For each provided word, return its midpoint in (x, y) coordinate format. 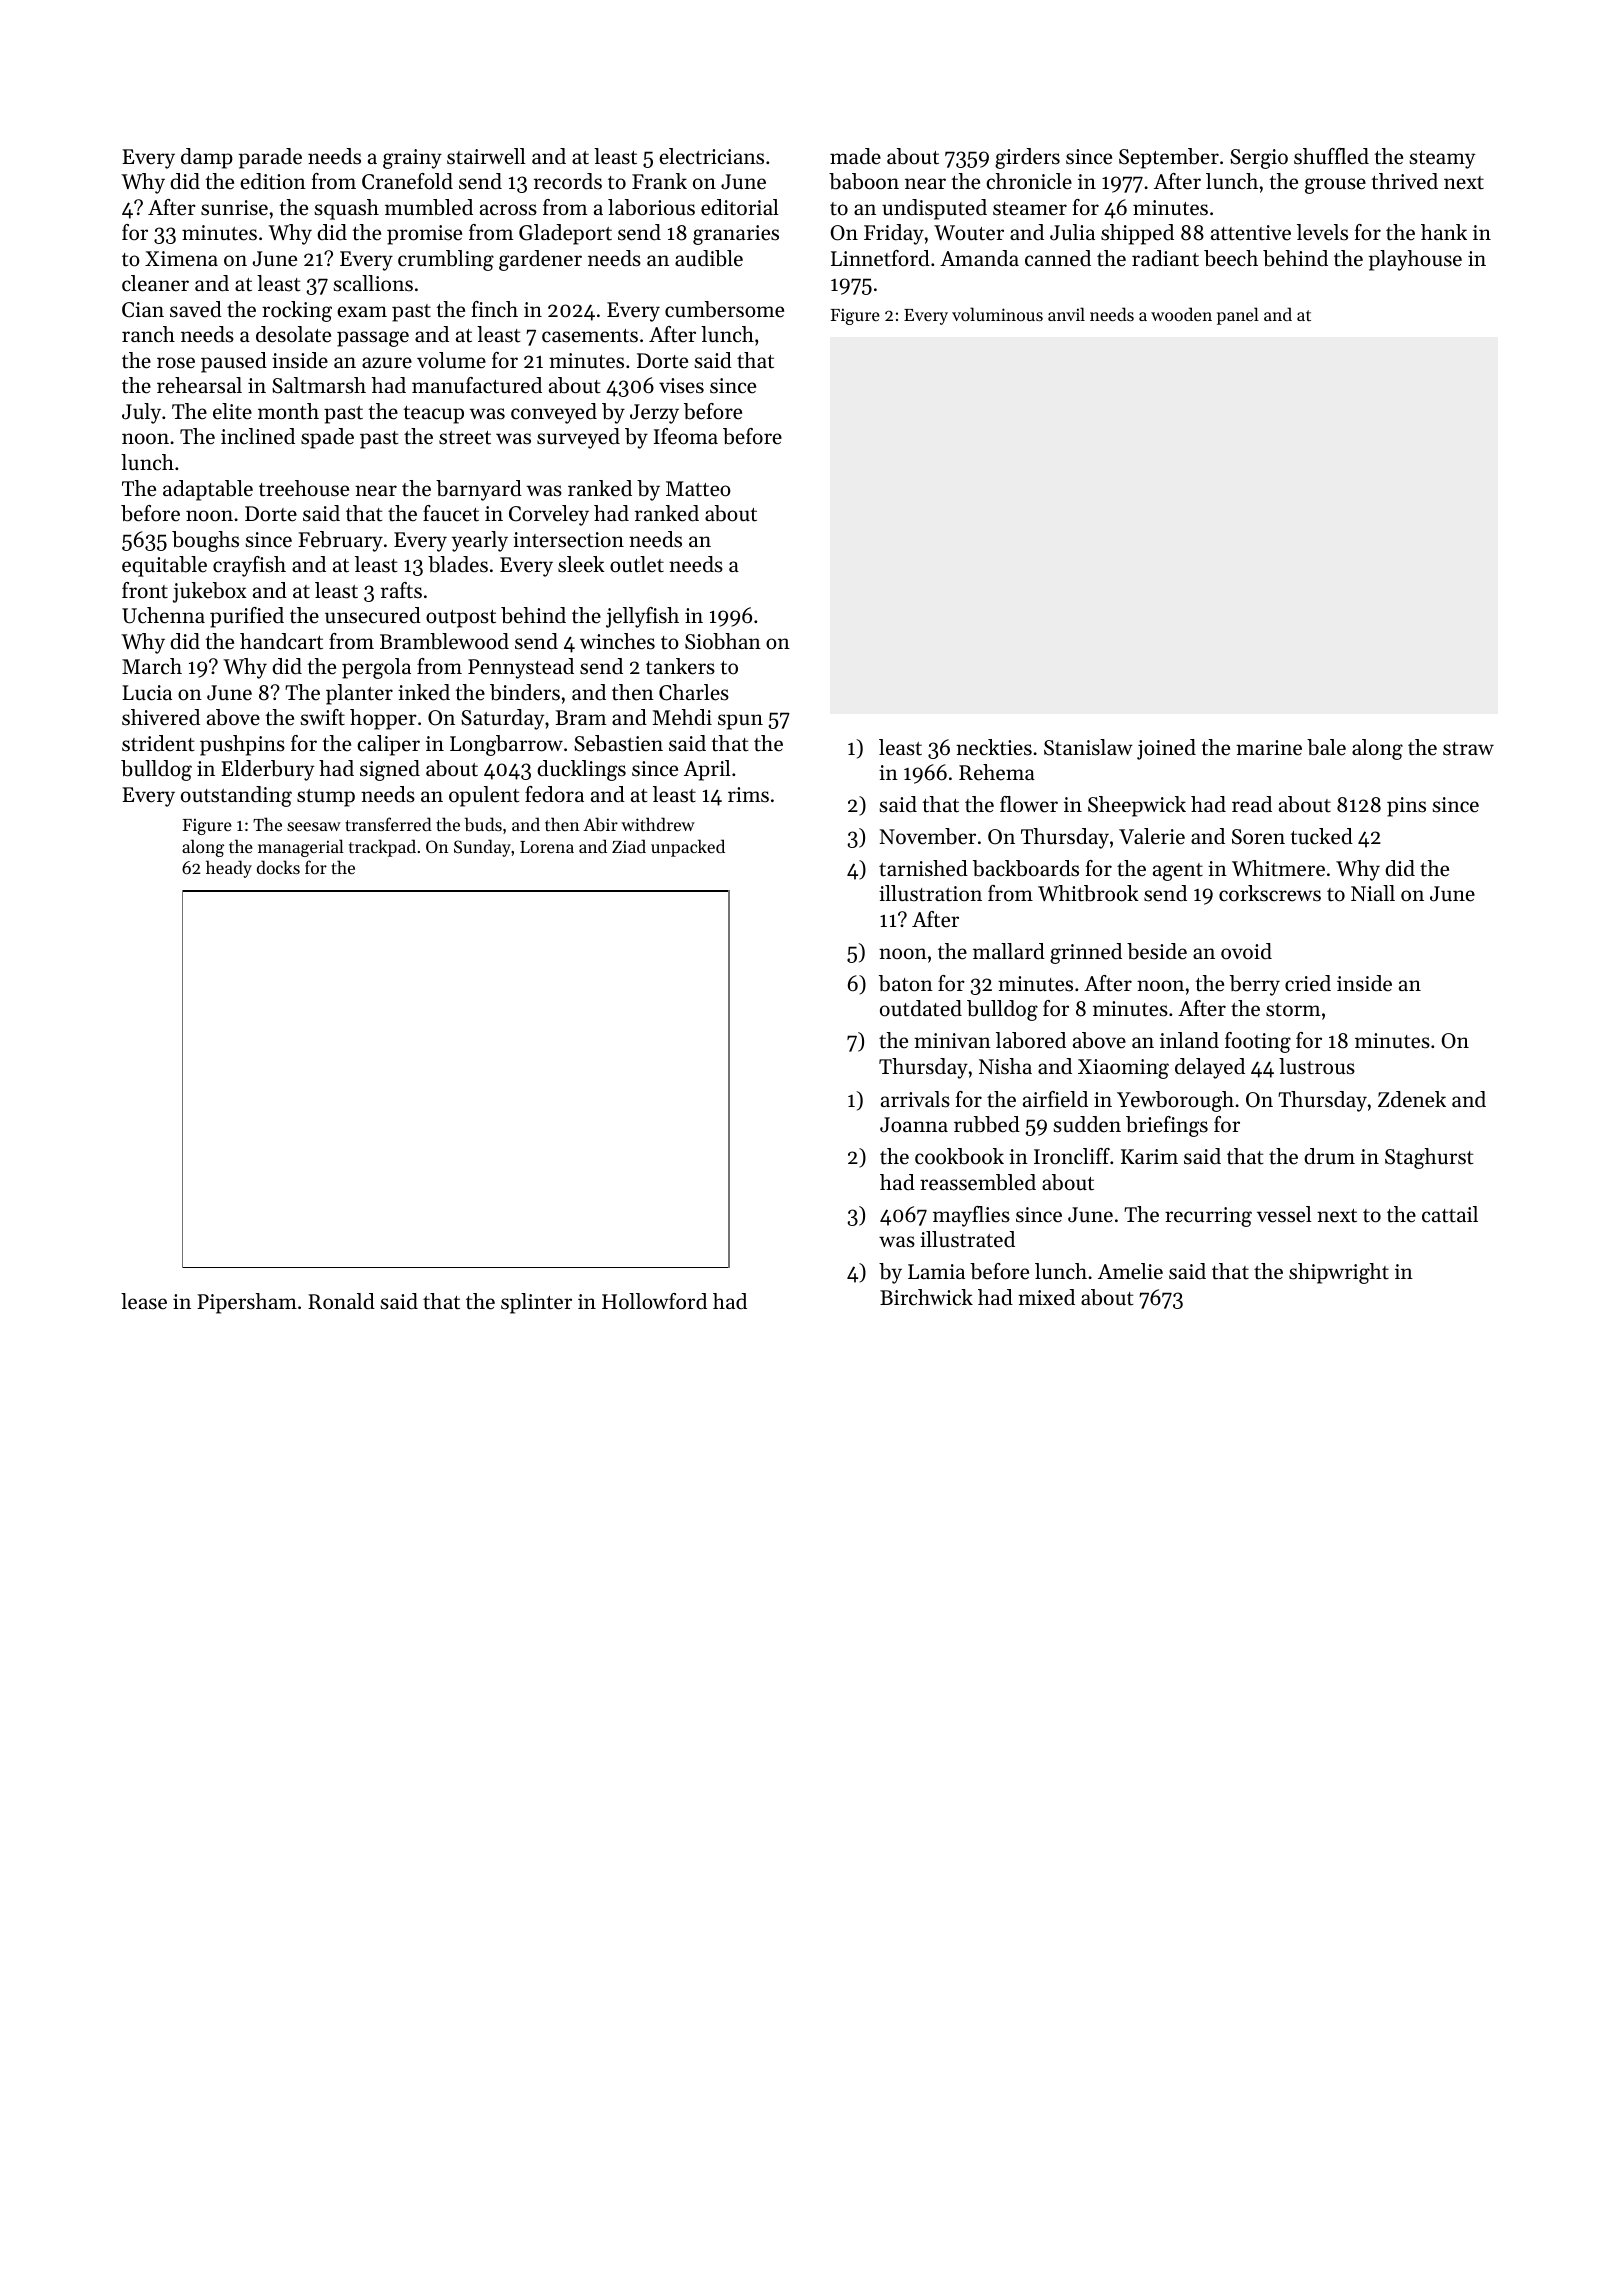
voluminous (997, 314)
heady (229, 869)
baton (906, 983)
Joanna (914, 1125)
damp (207, 158)
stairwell (486, 156)
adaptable (208, 490)
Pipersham (247, 1303)
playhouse (1415, 260)
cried (1308, 983)
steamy (1442, 160)
